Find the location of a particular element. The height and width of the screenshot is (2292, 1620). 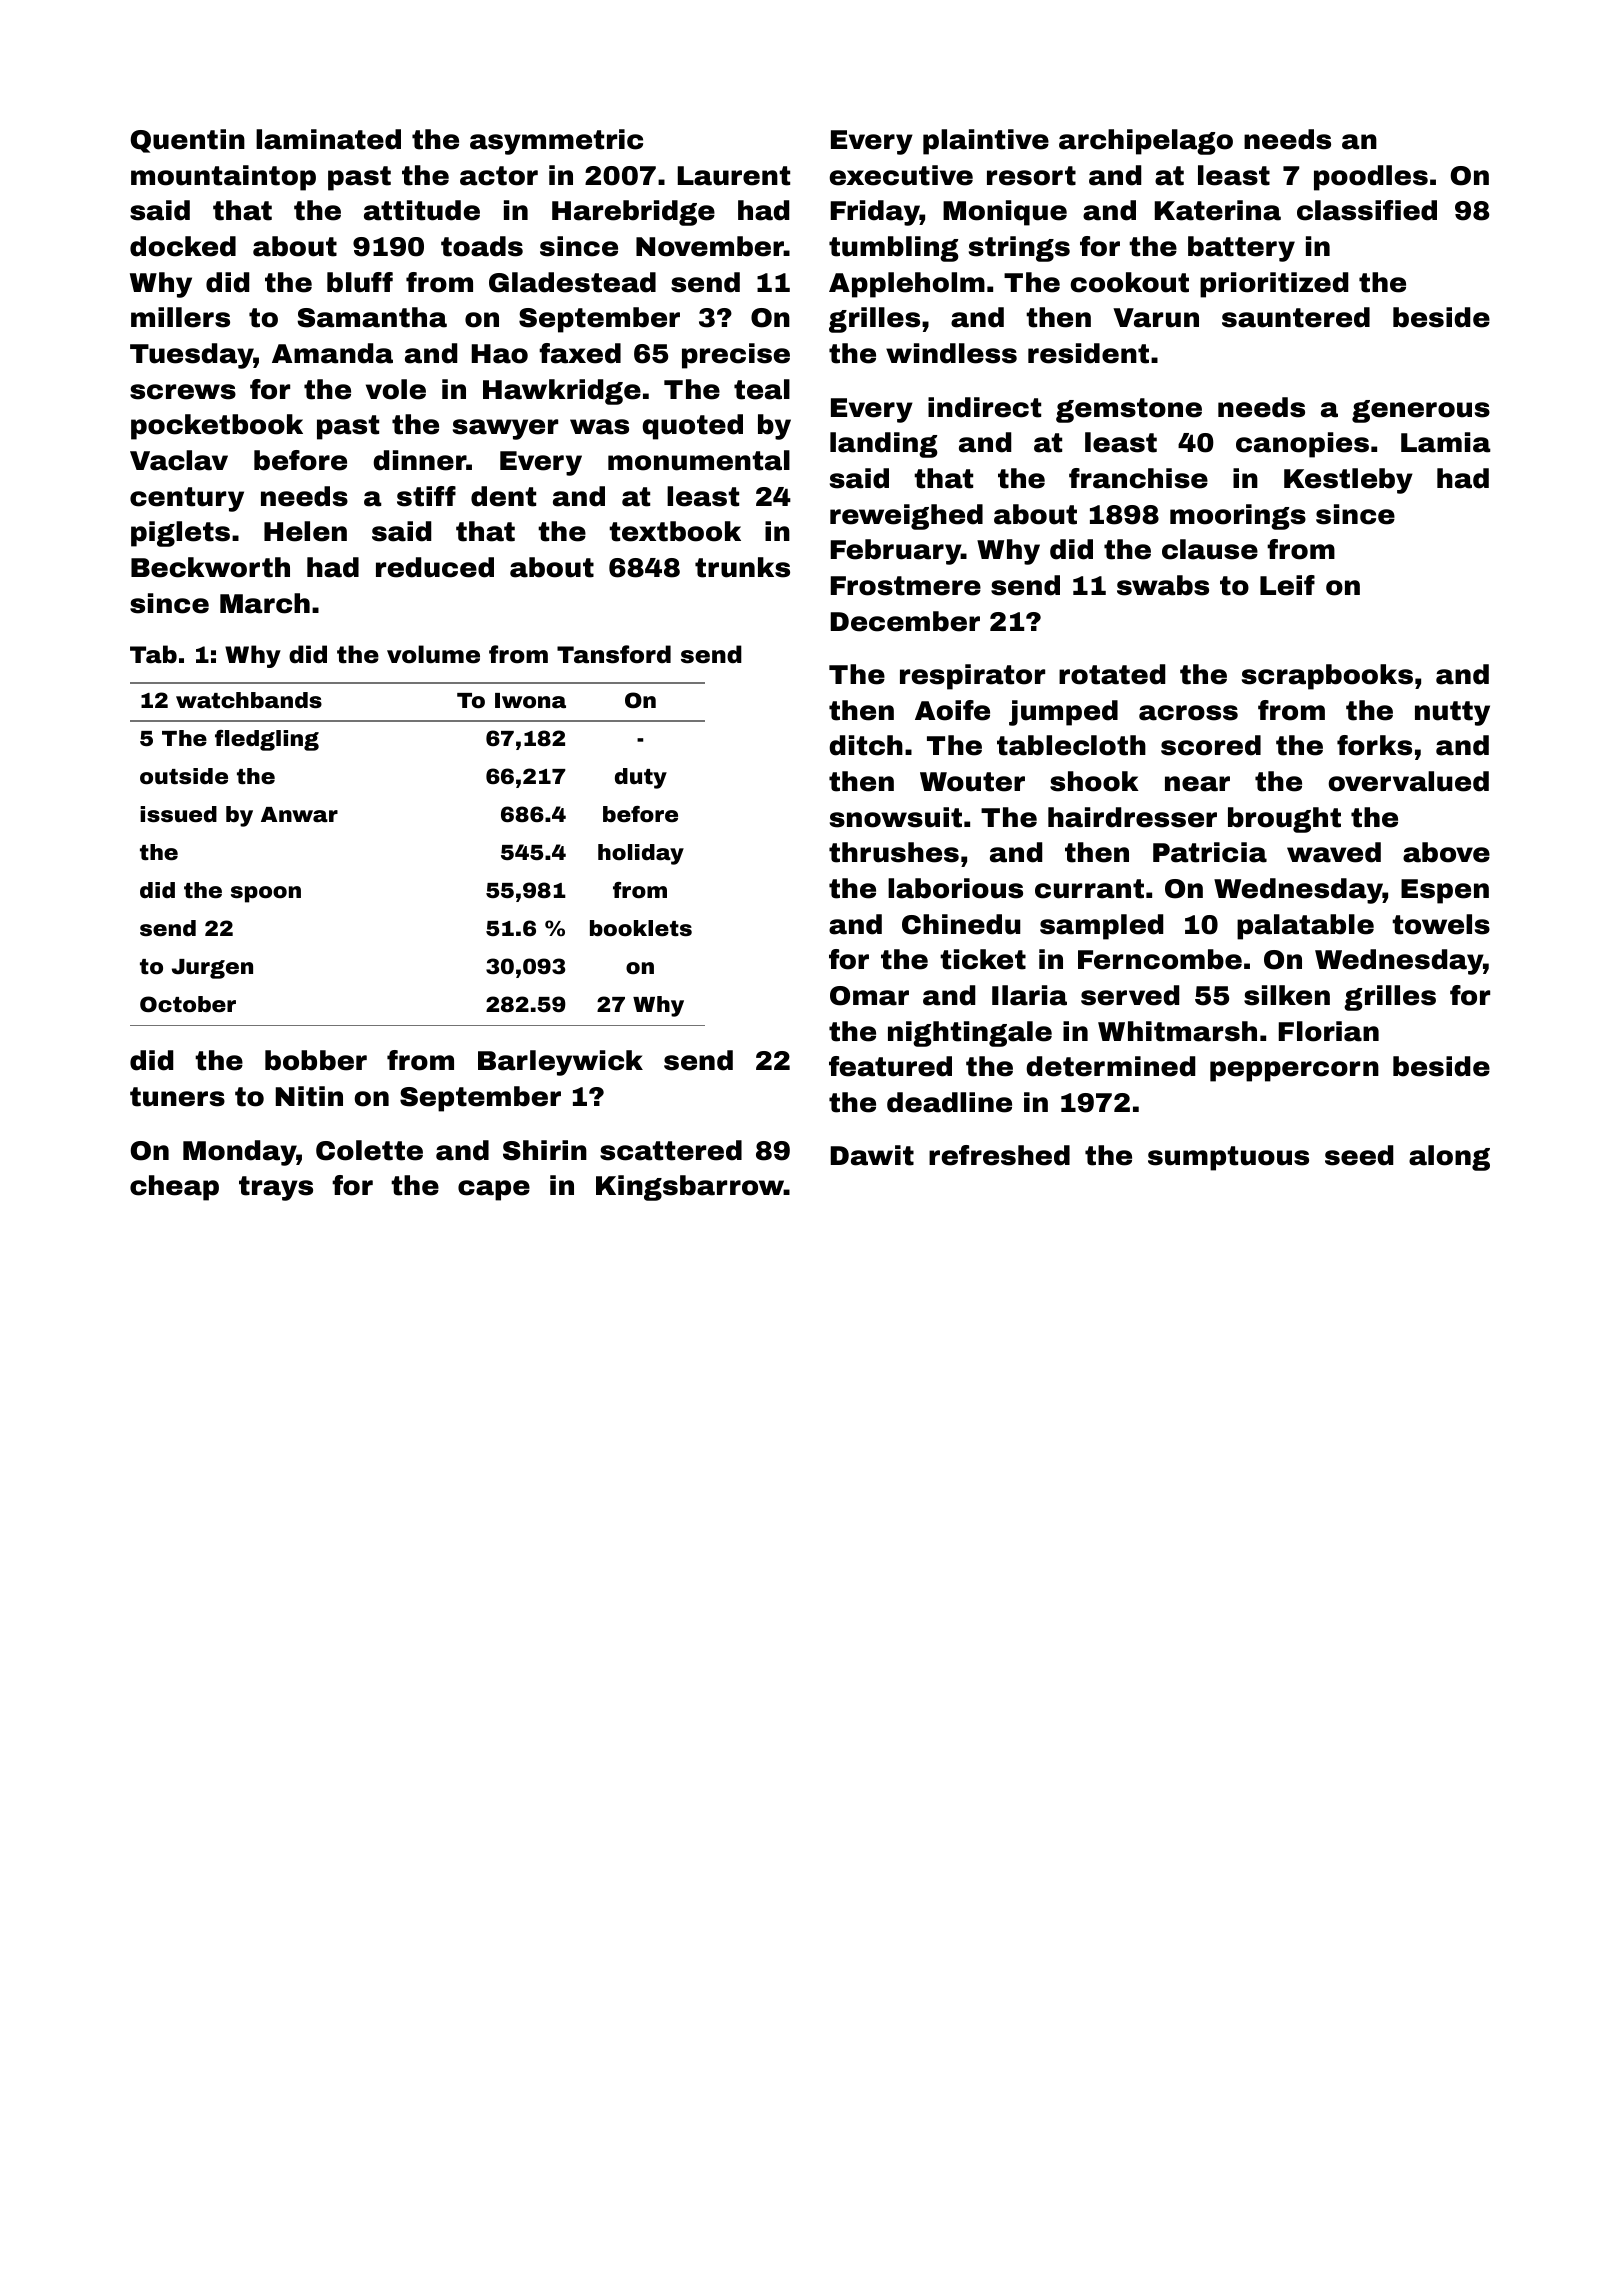

stiff is located at coordinates (426, 496).
